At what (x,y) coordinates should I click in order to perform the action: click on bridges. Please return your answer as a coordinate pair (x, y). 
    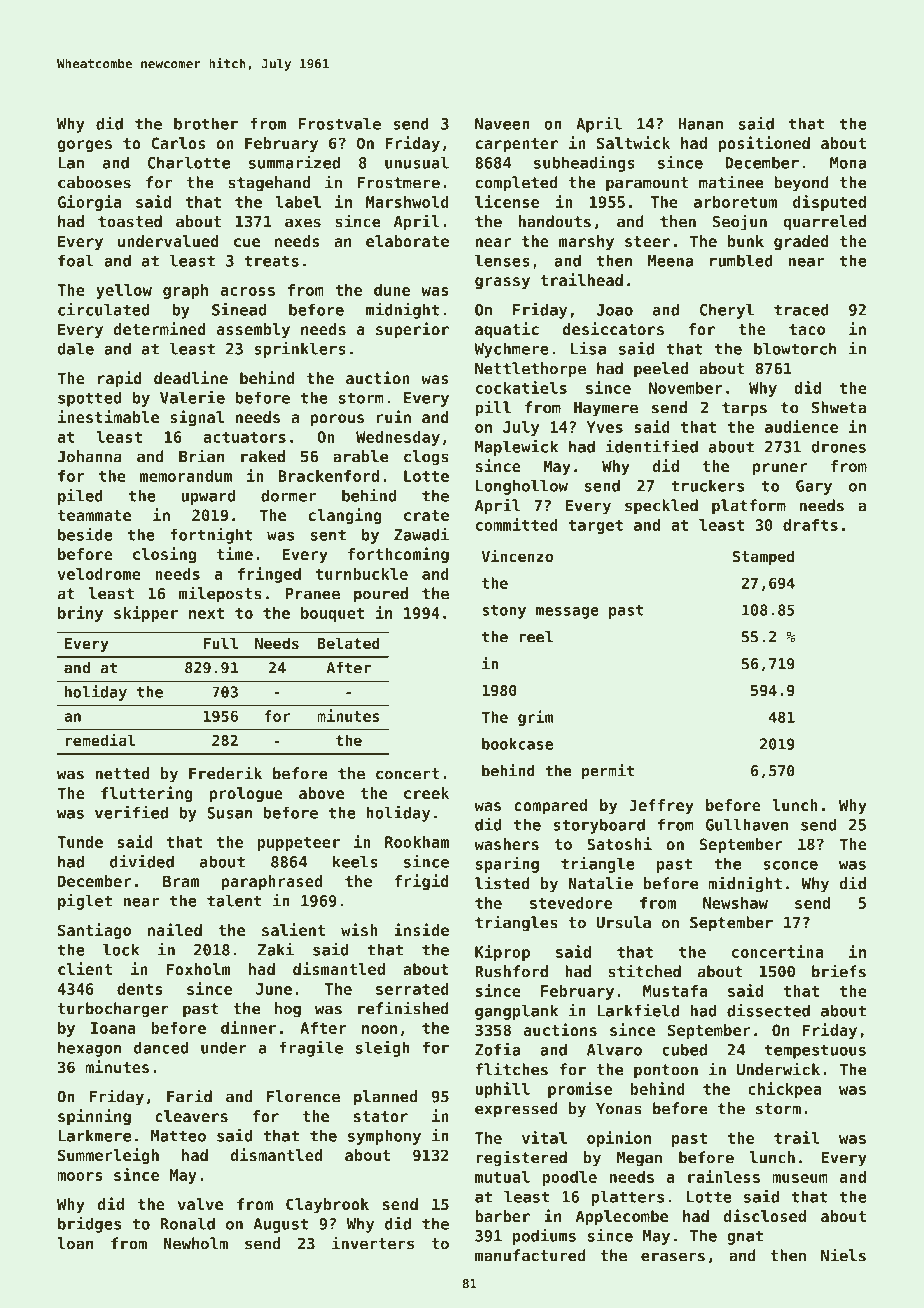
    Looking at the image, I should click on (89, 1225).
